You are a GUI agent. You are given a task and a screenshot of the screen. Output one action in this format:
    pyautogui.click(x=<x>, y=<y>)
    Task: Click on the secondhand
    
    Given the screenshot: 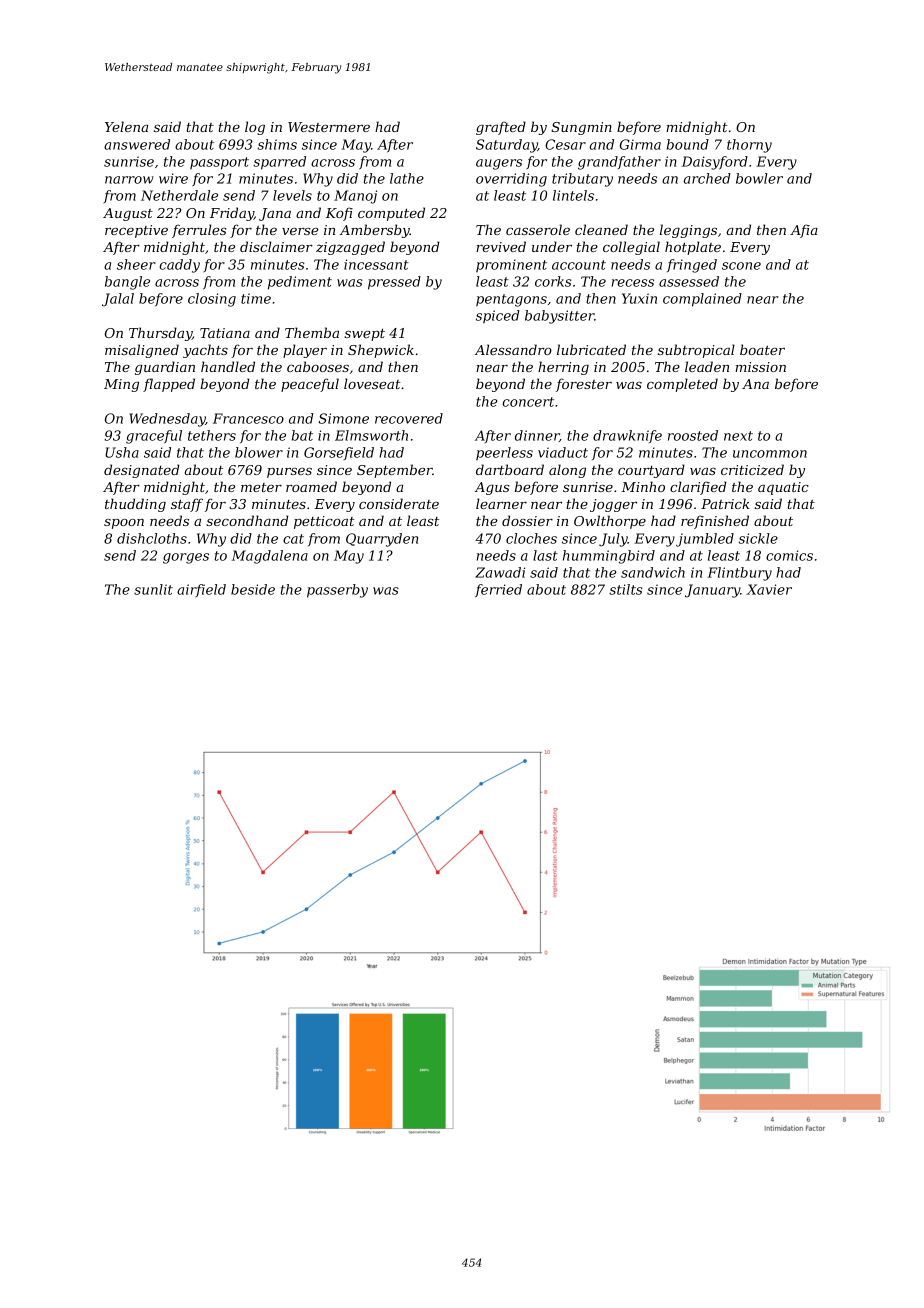 What is the action you would take?
    pyautogui.click(x=247, y=520)
